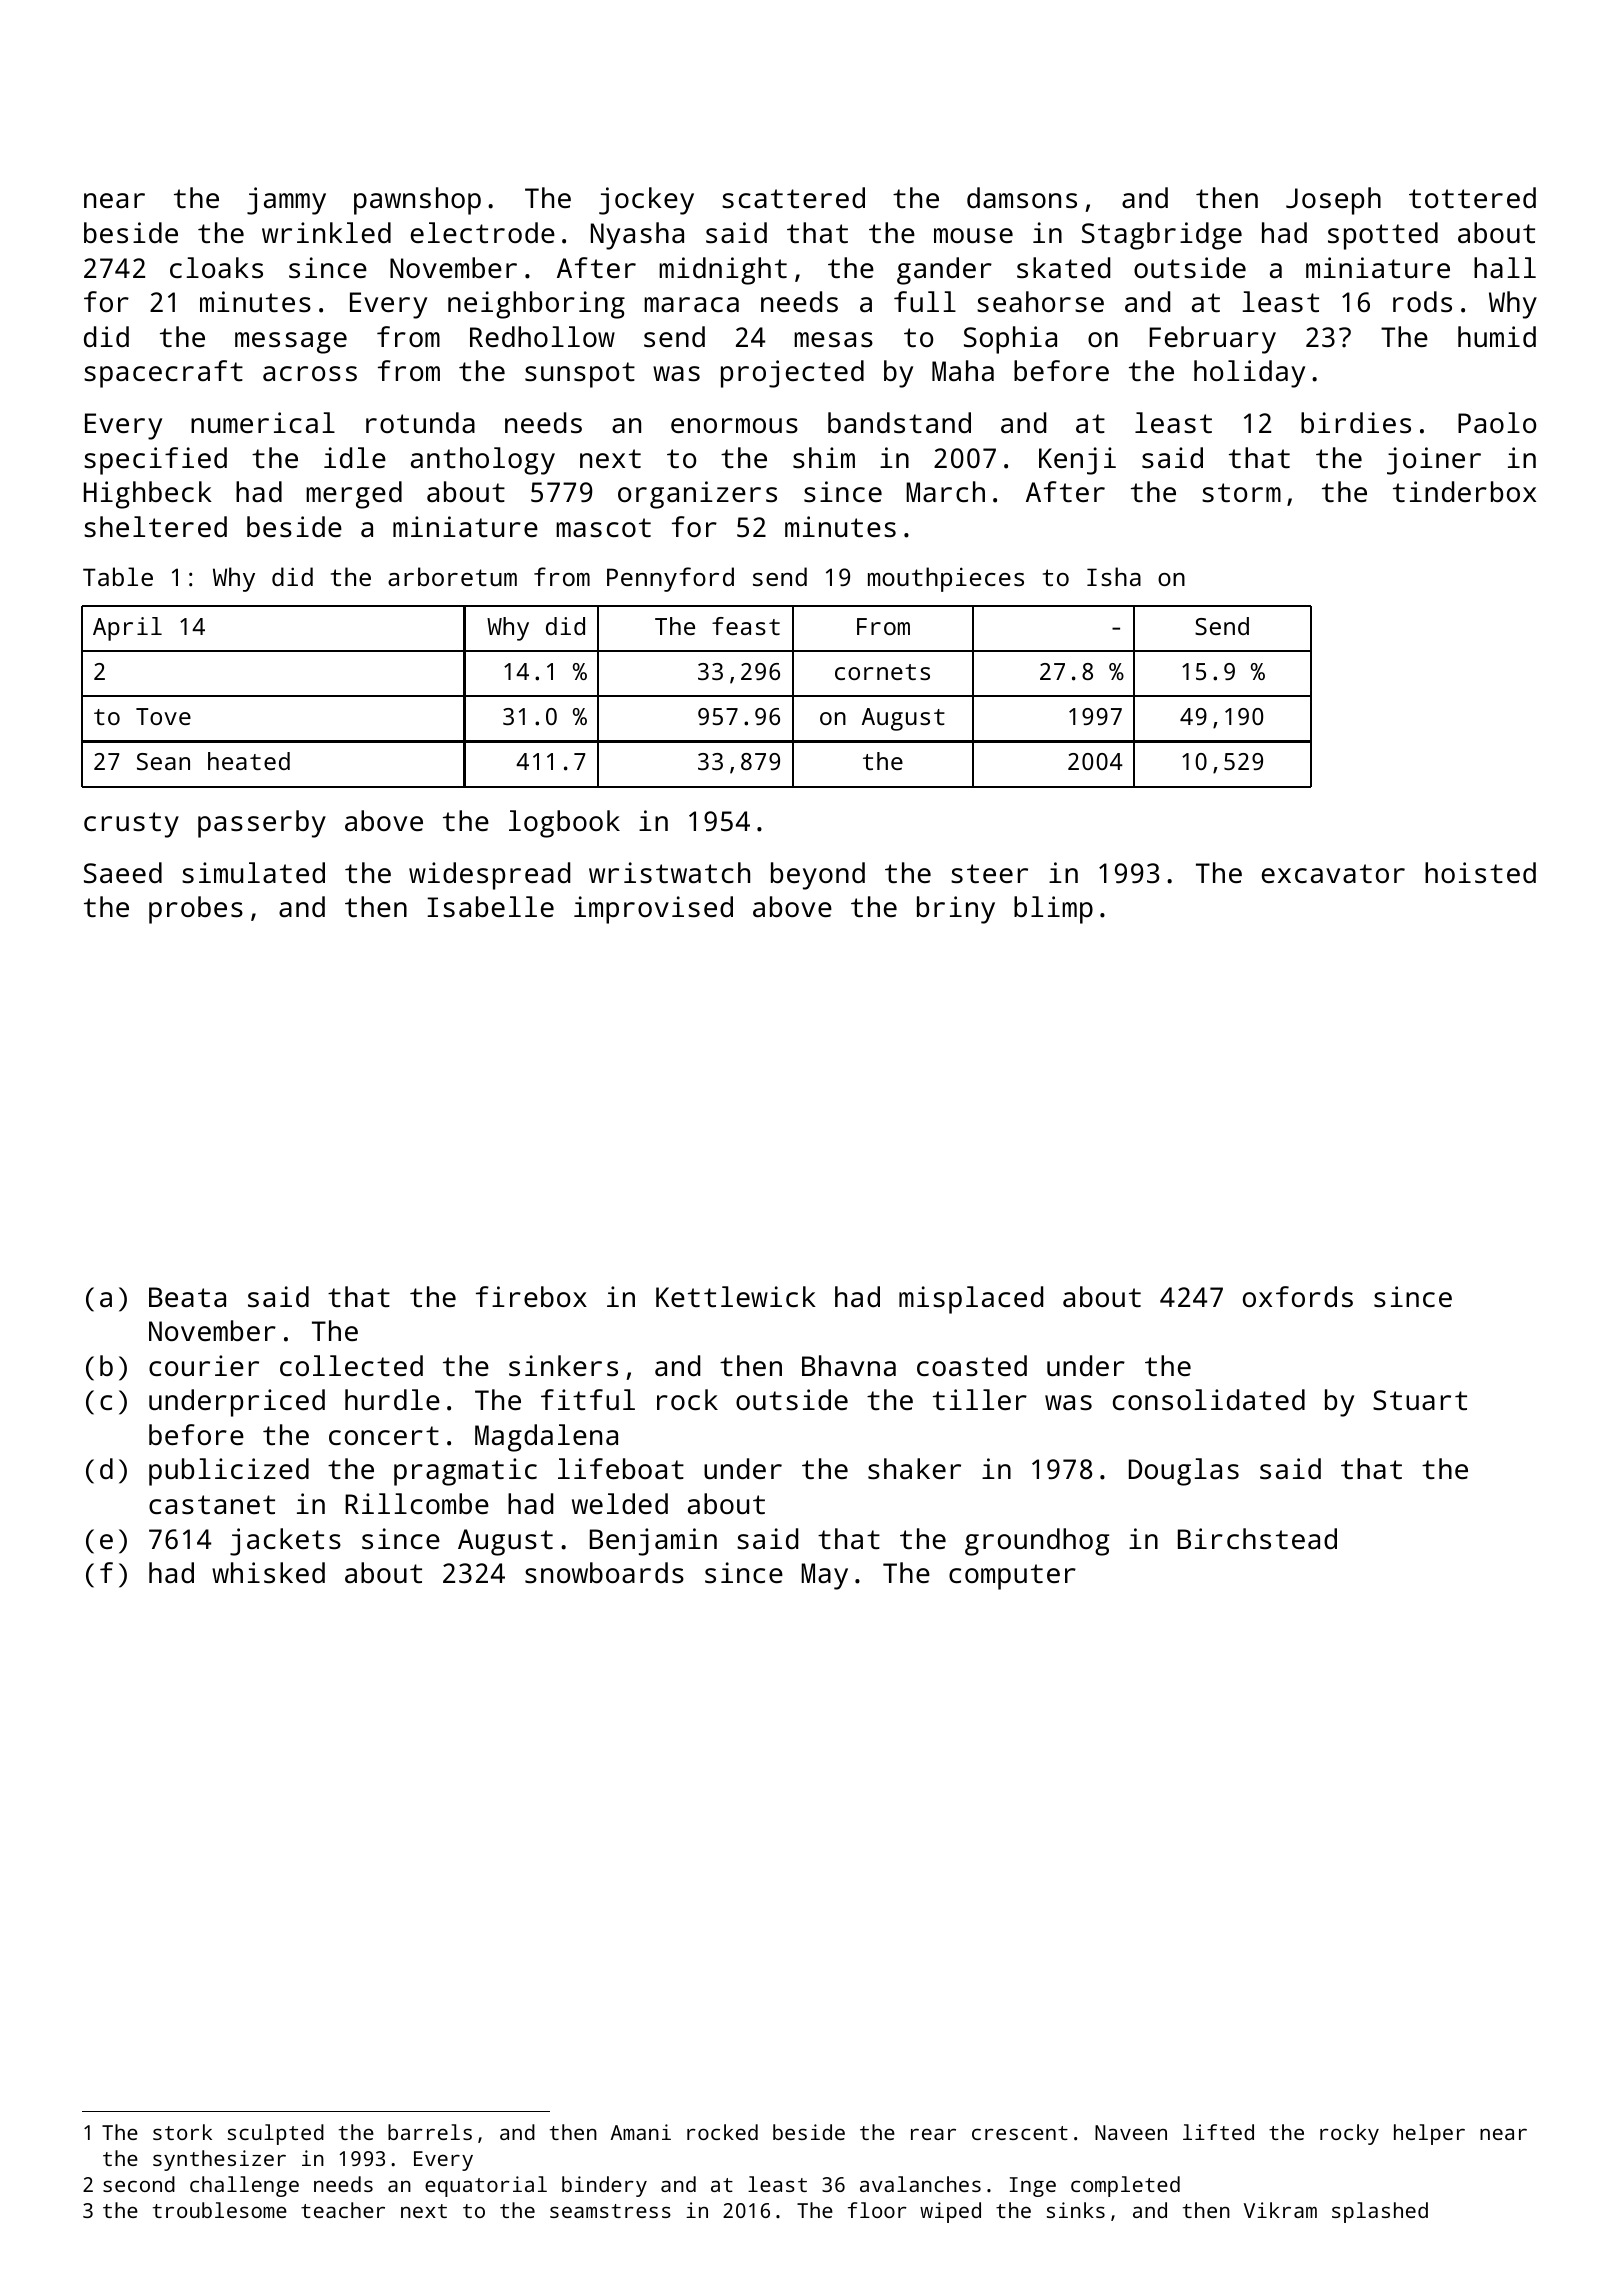 The height and width of the screenshot is (2292, 1620). Describe the element at coordinates (882, 672) in the screenshot. I see `cornets` at that location.
